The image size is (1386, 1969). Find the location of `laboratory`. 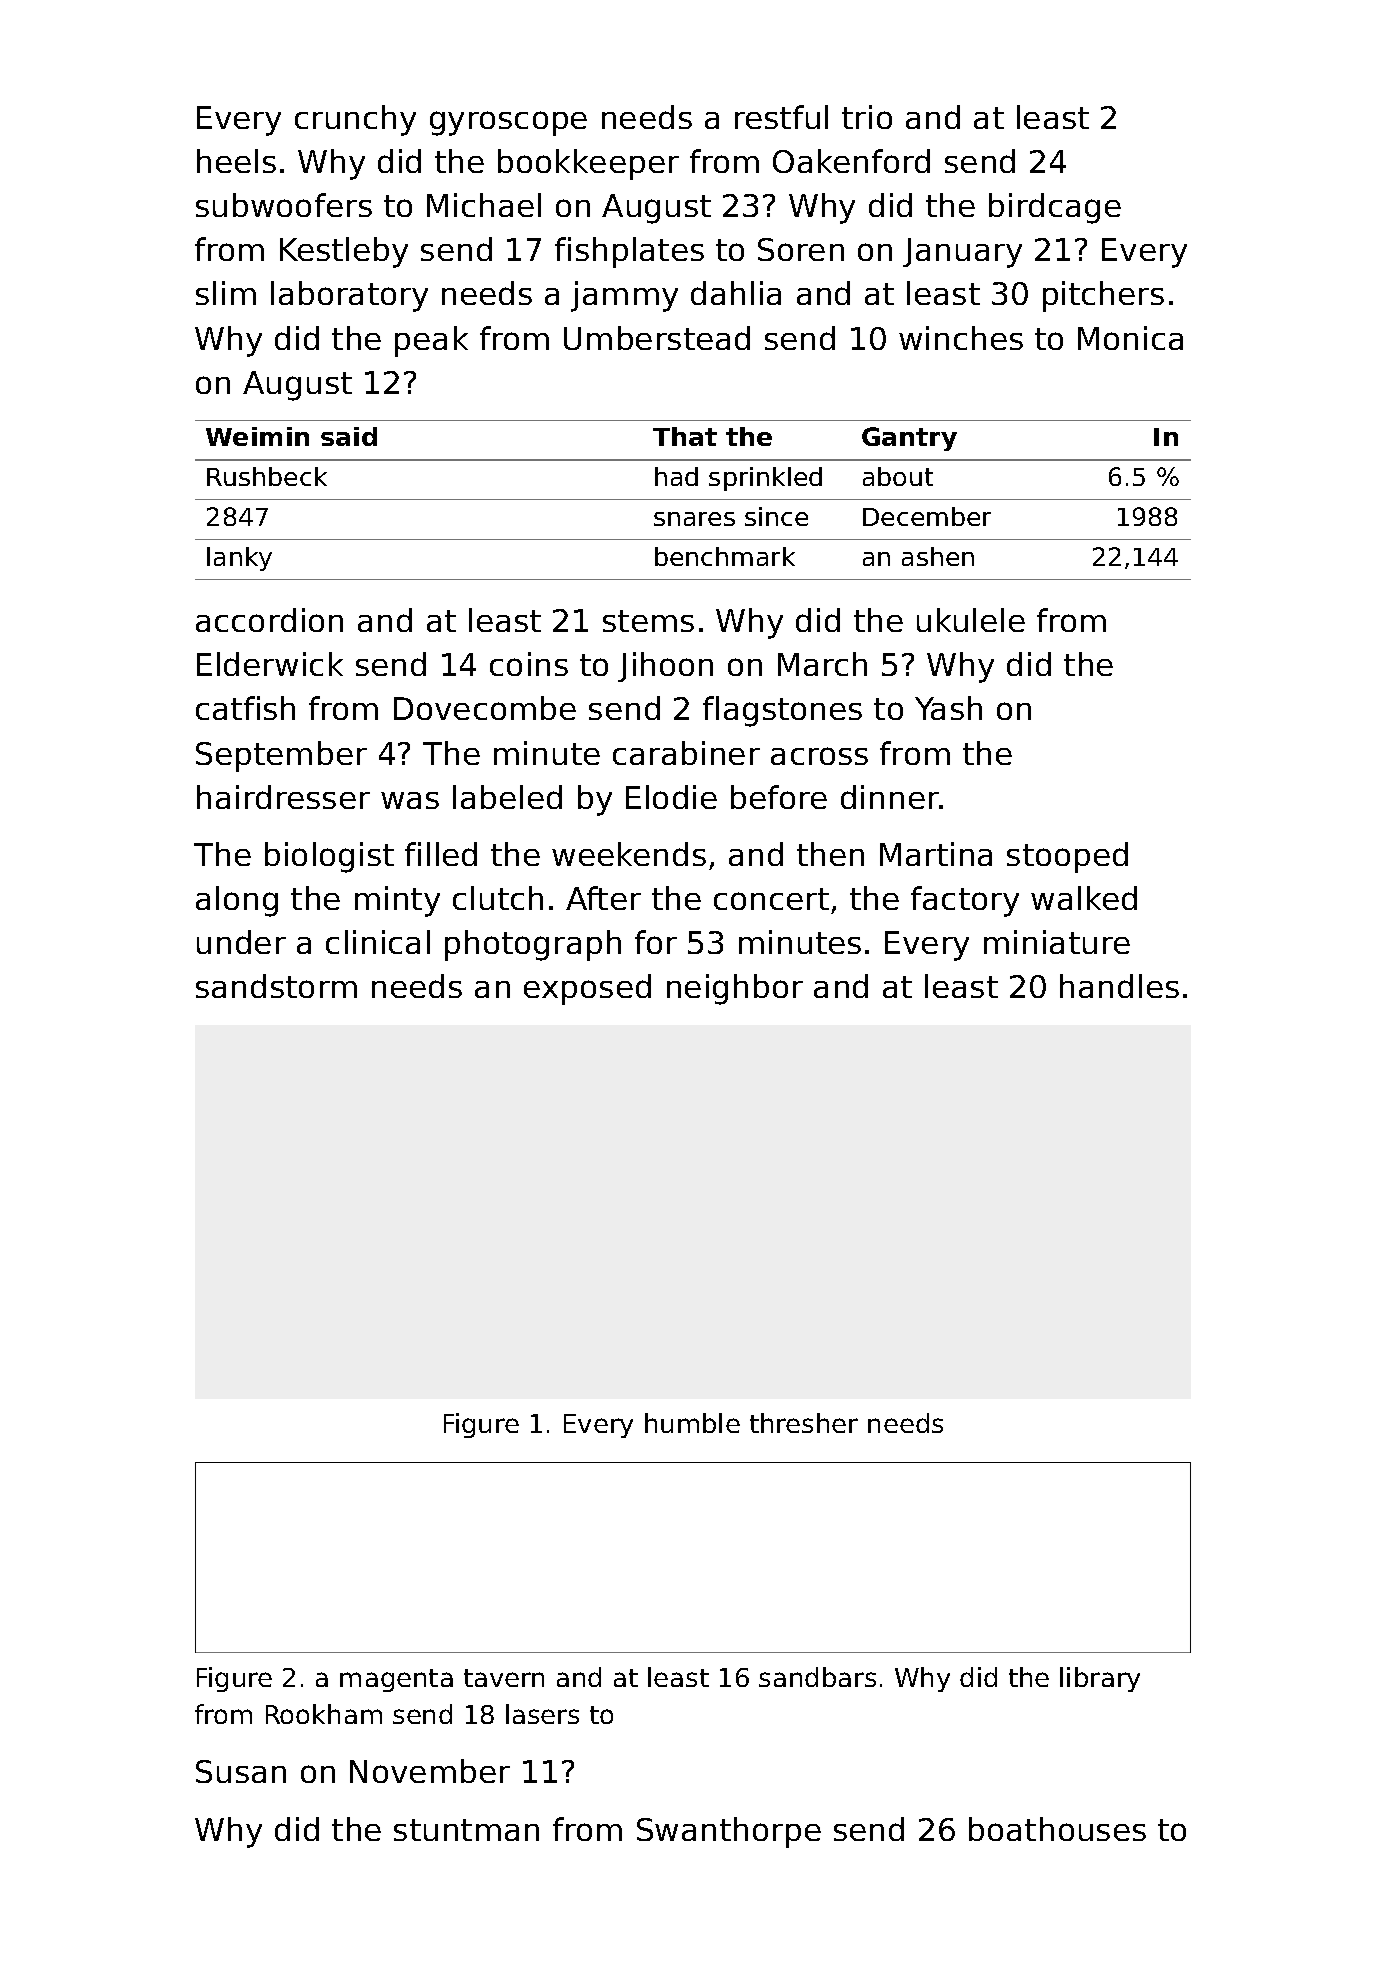

laboratory is located at coordinates (349, 296).
